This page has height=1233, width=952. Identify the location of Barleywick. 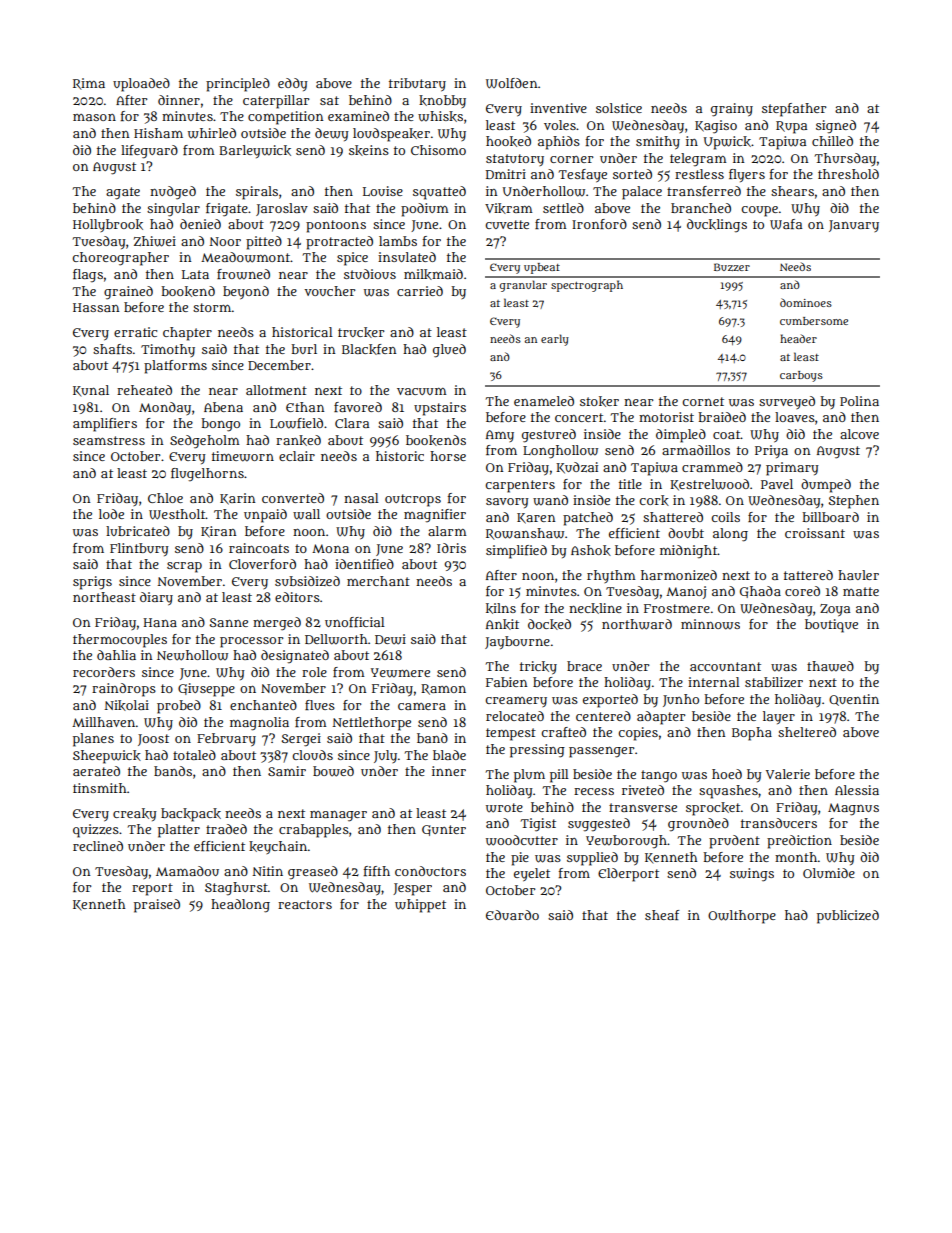
(255, 151).
